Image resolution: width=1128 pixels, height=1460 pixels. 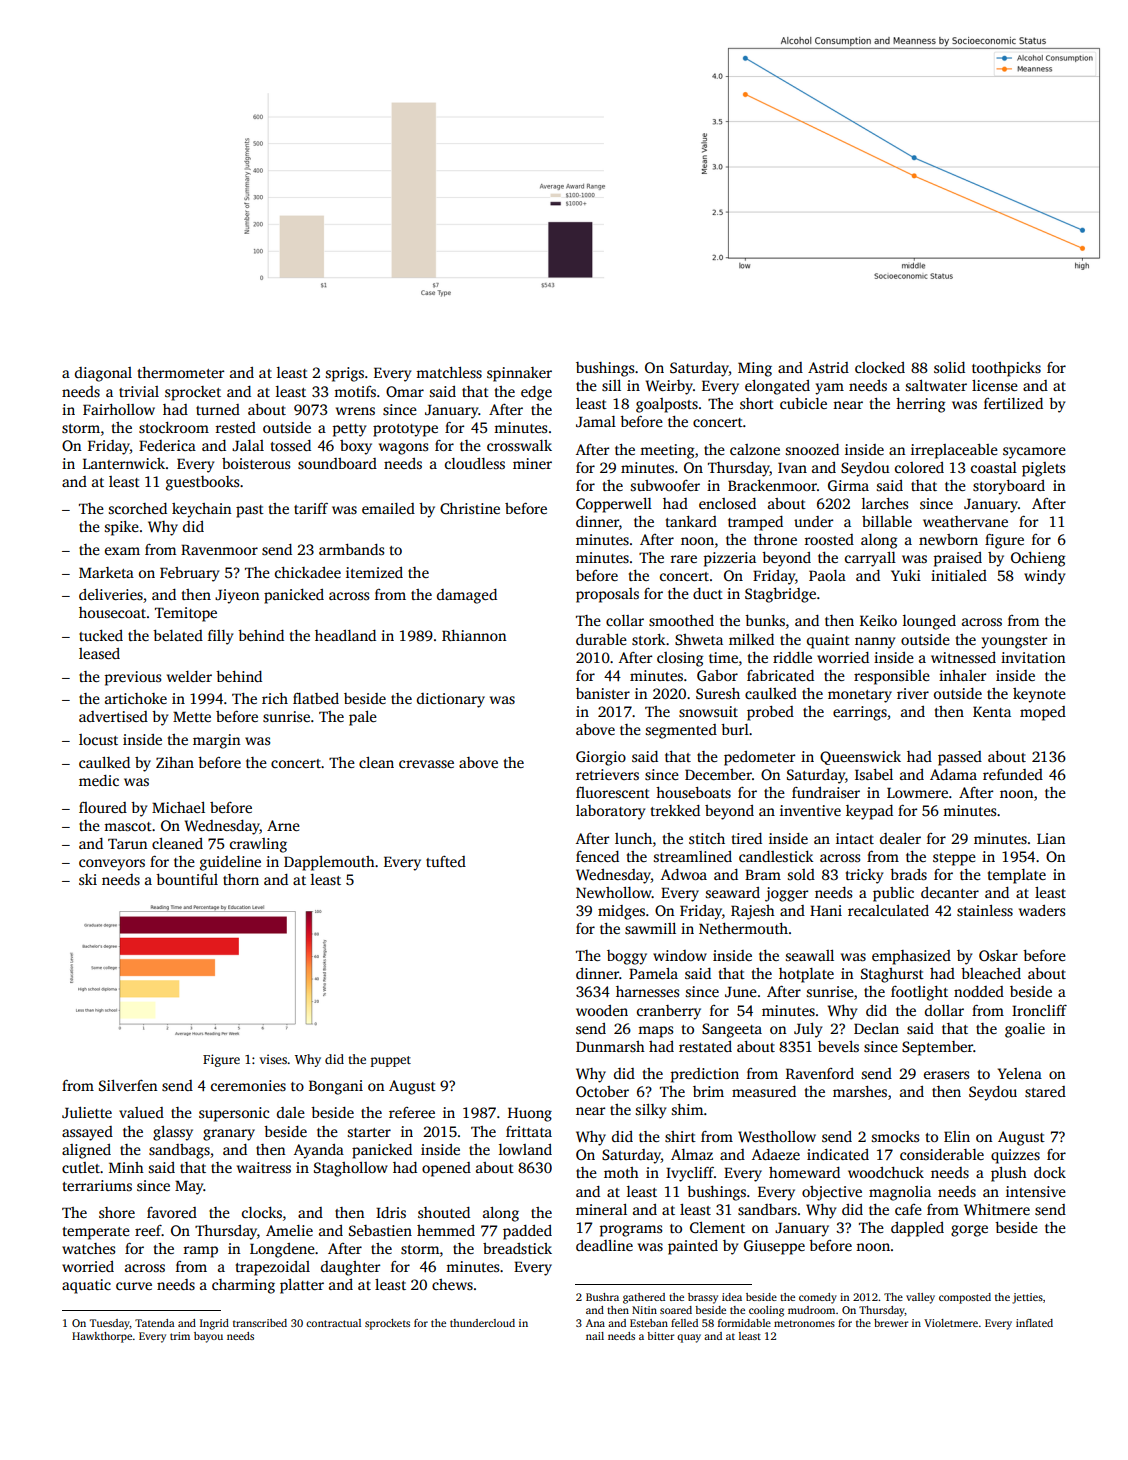 What do you see at coordinates (536, 393) in the page?
I see `edge` at bounding box center [536, 393].
